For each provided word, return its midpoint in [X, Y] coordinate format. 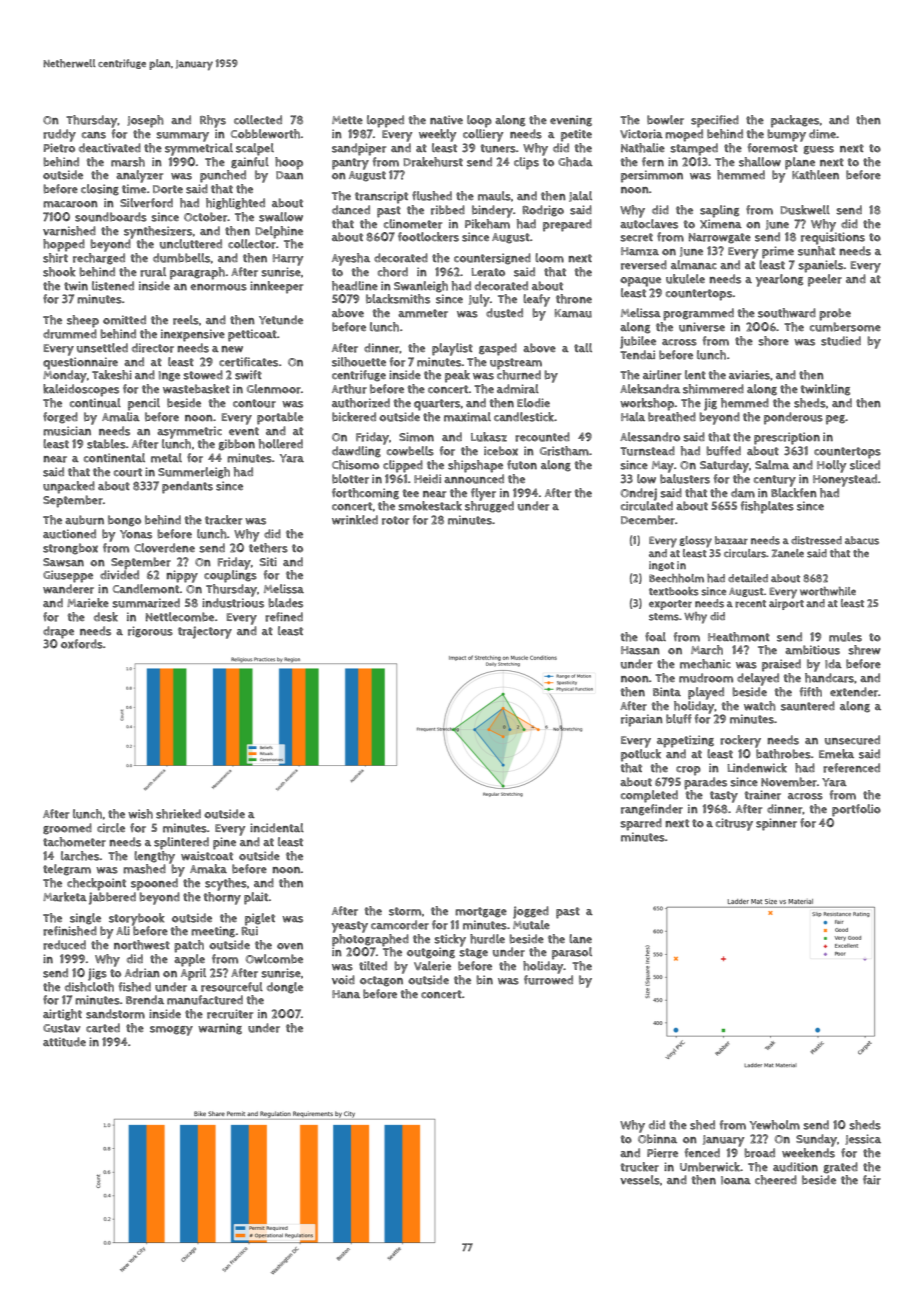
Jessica [863, 1139]
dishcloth [89, 987]
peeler [825, 280]
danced [351, 209]
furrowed [548, 980]
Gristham [564, 451]
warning [220, 1029]
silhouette [359, 362]
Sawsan [63, 562]
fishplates [767, 507]
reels [186, 320]
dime [822, 134]
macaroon [70, 204]
